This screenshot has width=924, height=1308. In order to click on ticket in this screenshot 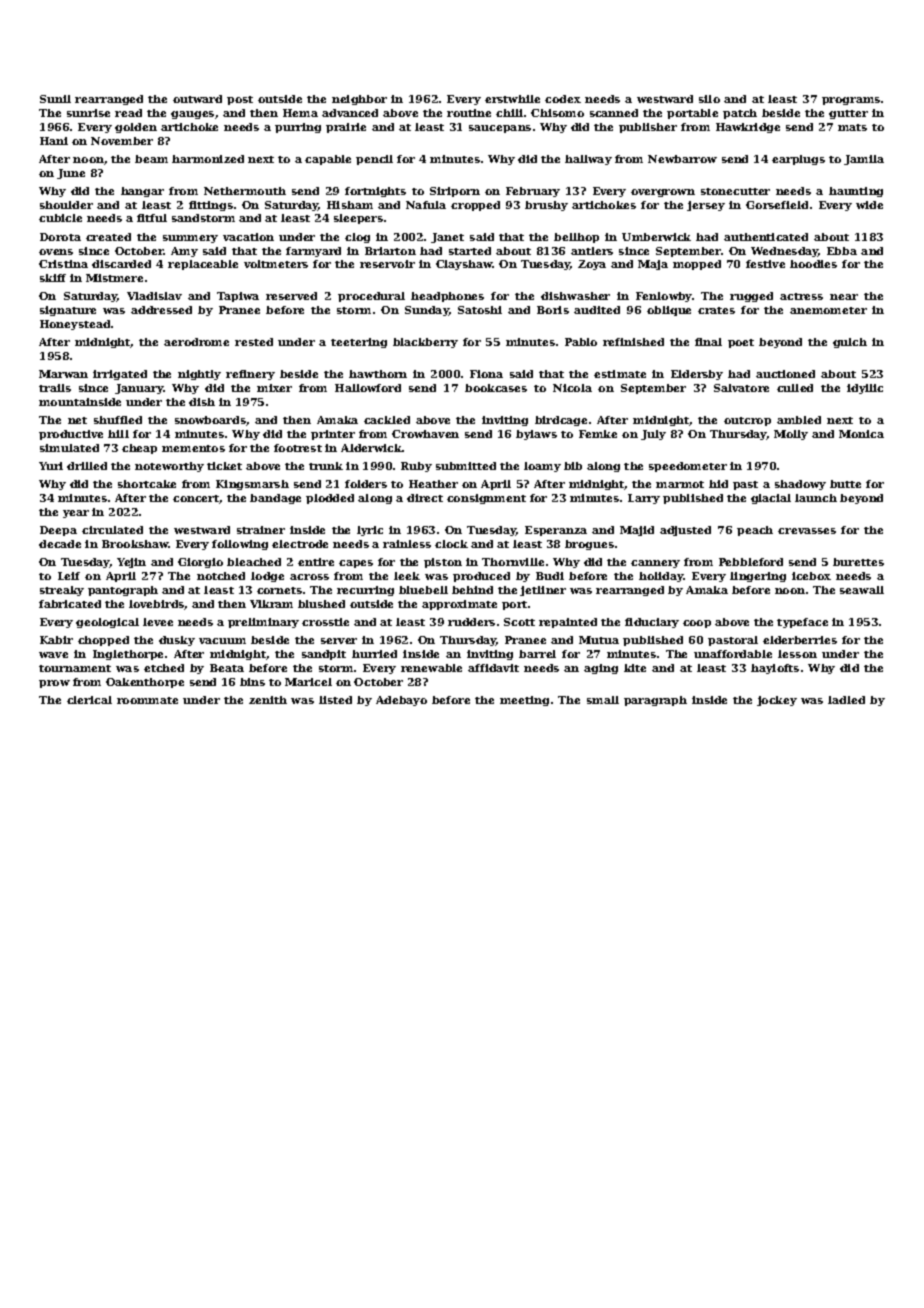, I will do `click(224, 466)`.
